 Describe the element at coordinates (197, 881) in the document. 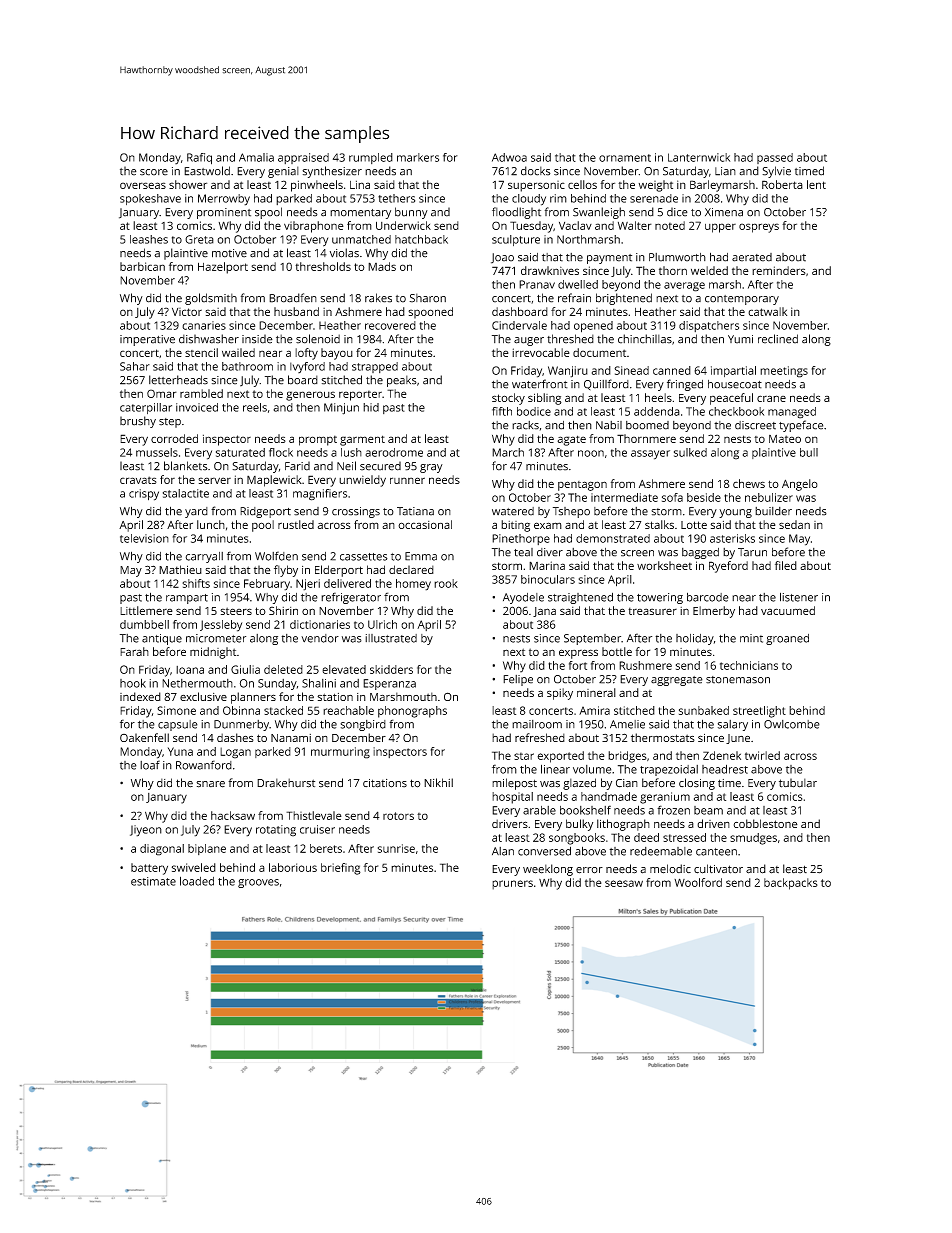

I see `loaded` at that location.
